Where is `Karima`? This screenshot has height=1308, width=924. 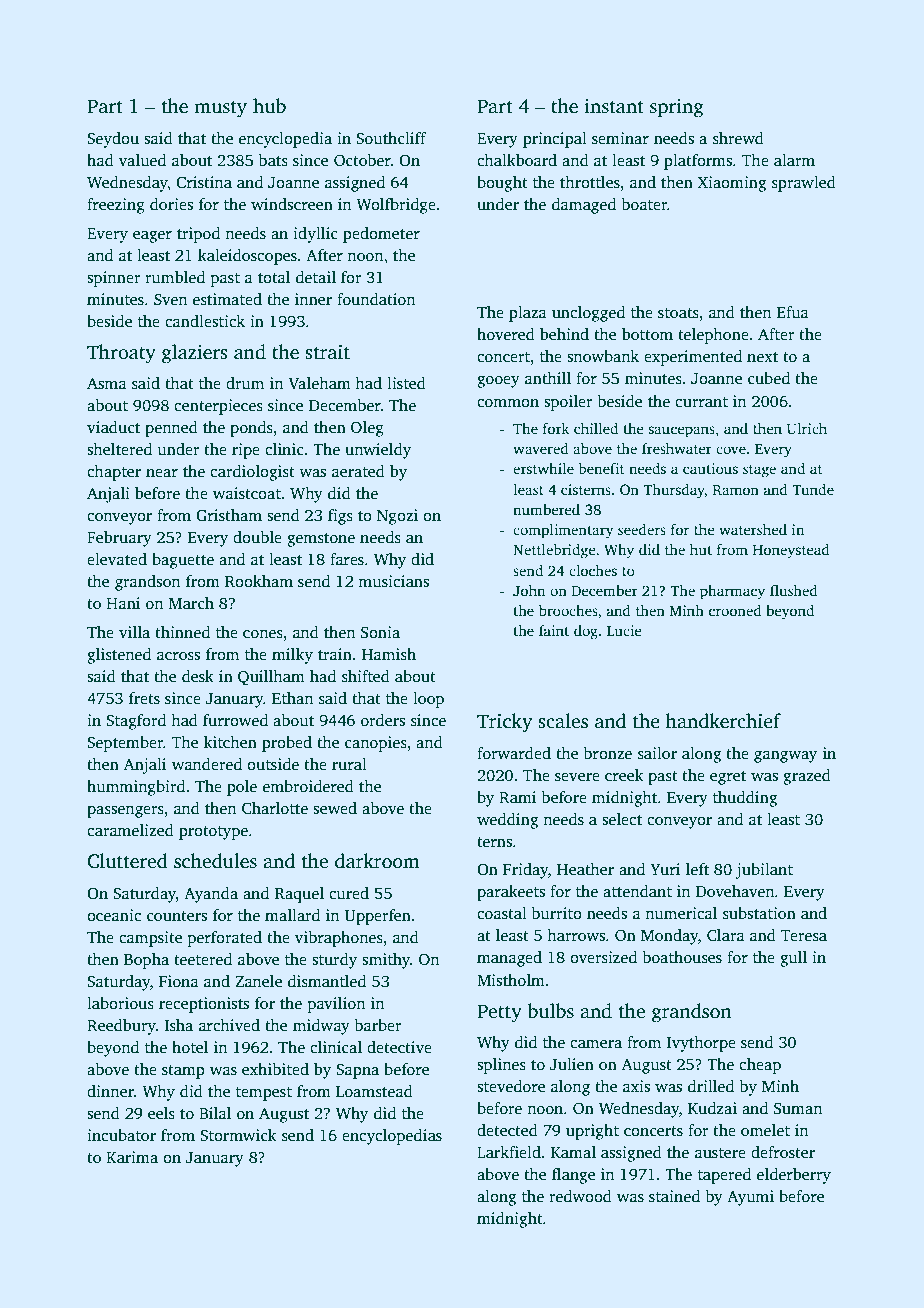
Karima is located at coordinates (132, 1157).
